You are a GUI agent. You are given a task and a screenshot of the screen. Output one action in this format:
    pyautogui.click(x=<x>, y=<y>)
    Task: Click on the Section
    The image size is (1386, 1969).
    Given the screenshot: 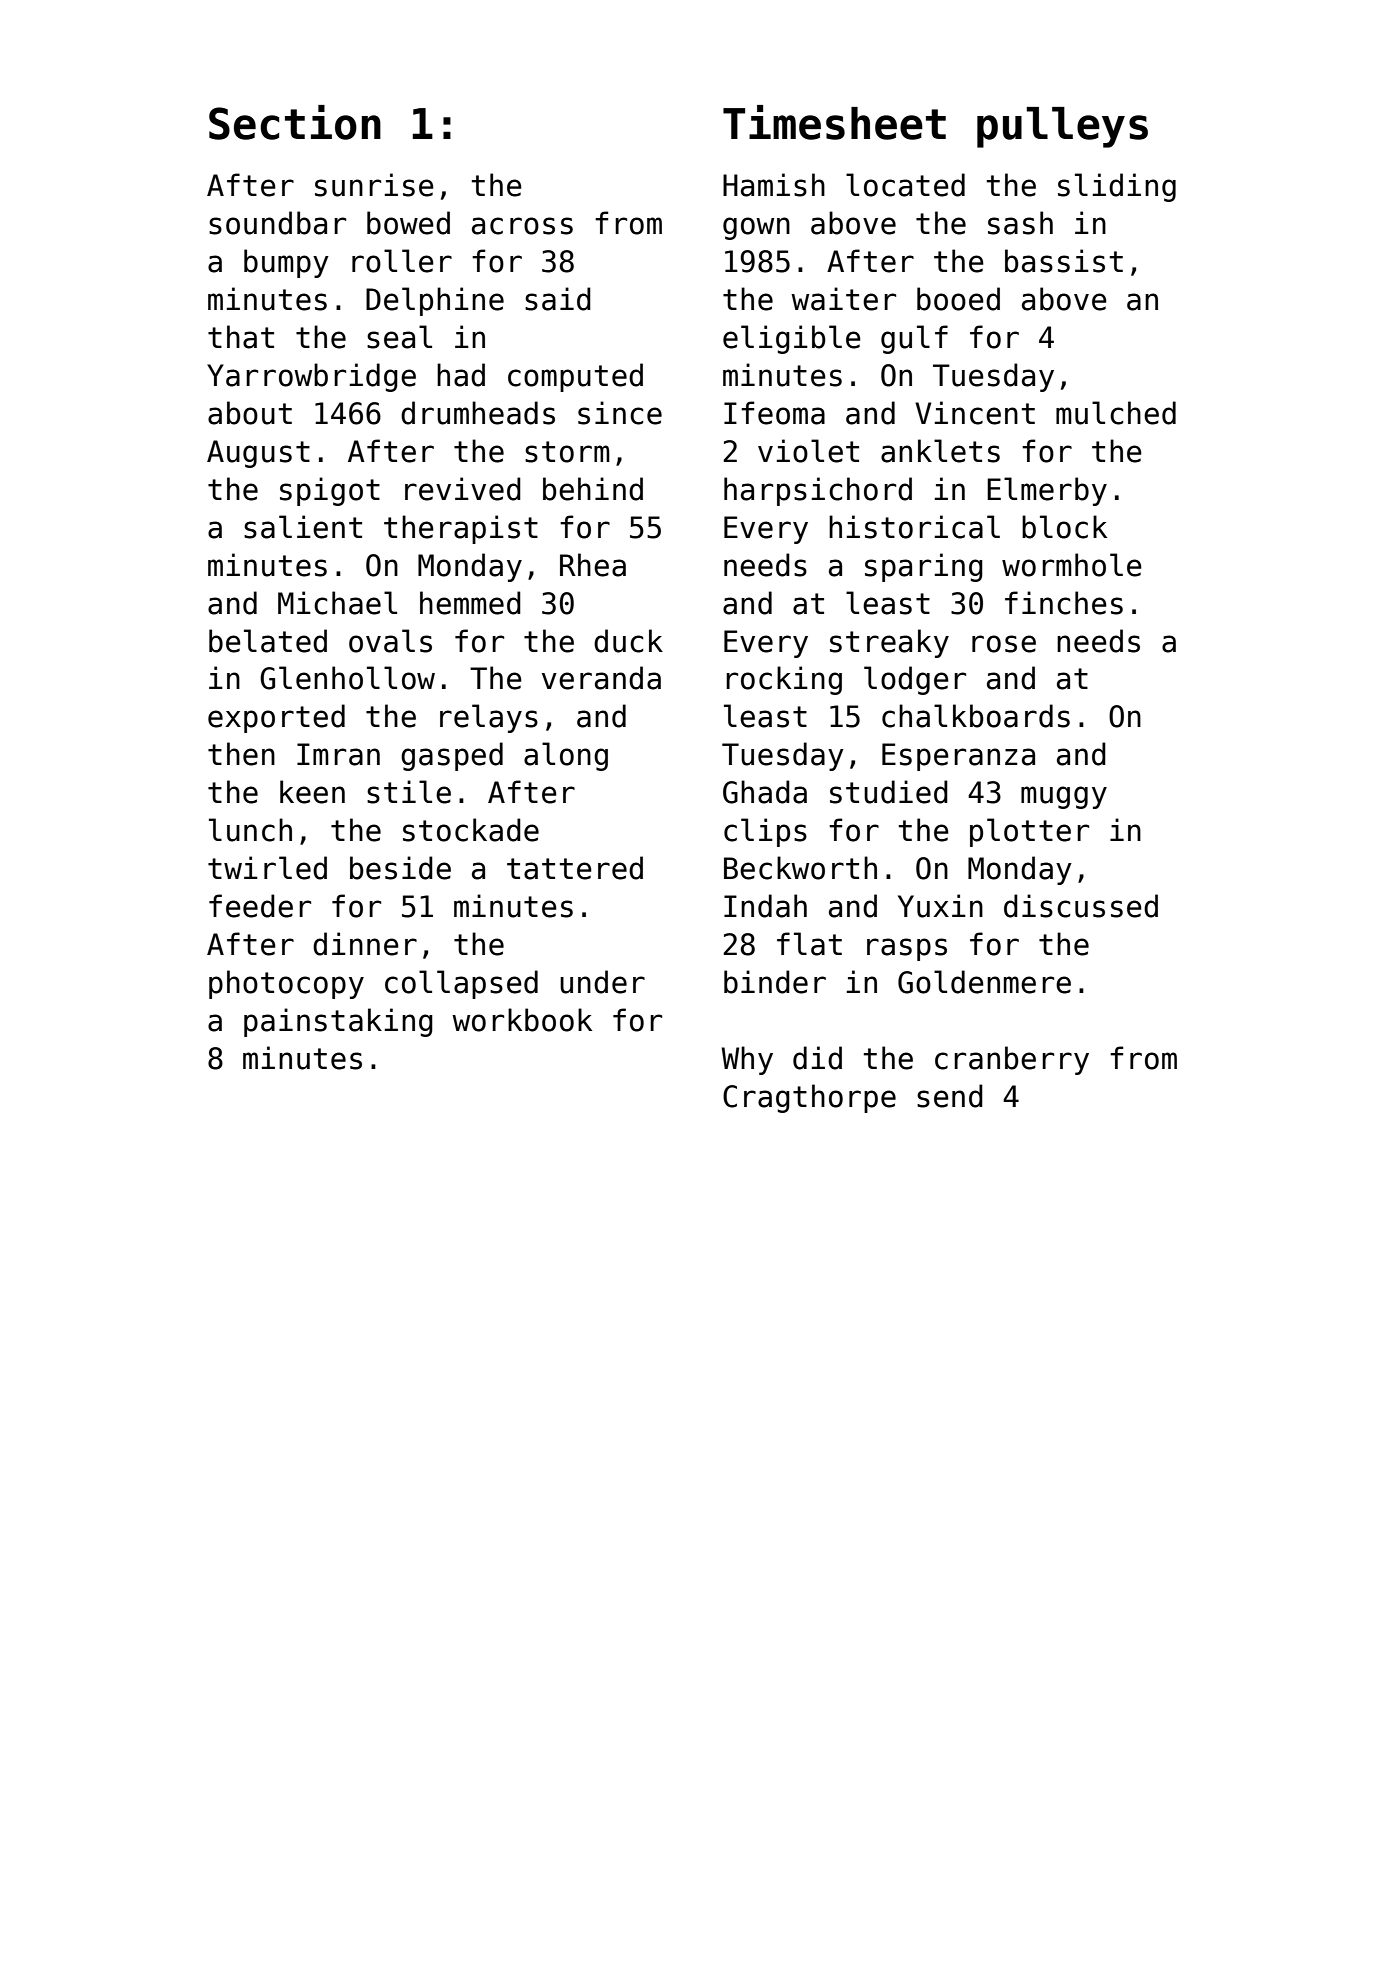 What is the action you would take?
    pyautogui.click(x=295, y=122)
